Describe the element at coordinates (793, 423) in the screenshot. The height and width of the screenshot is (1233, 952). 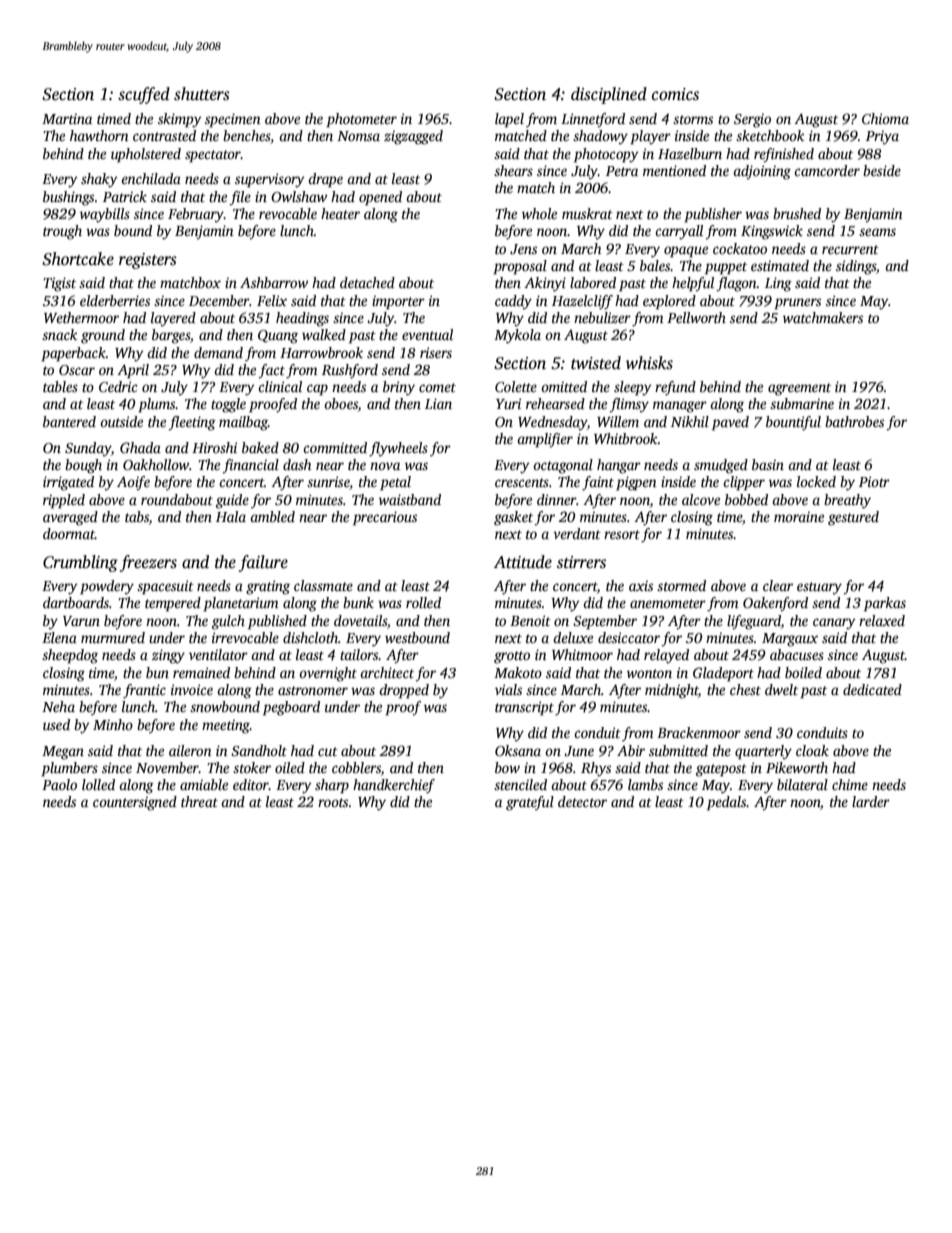
I see `bountiful` at that location.
